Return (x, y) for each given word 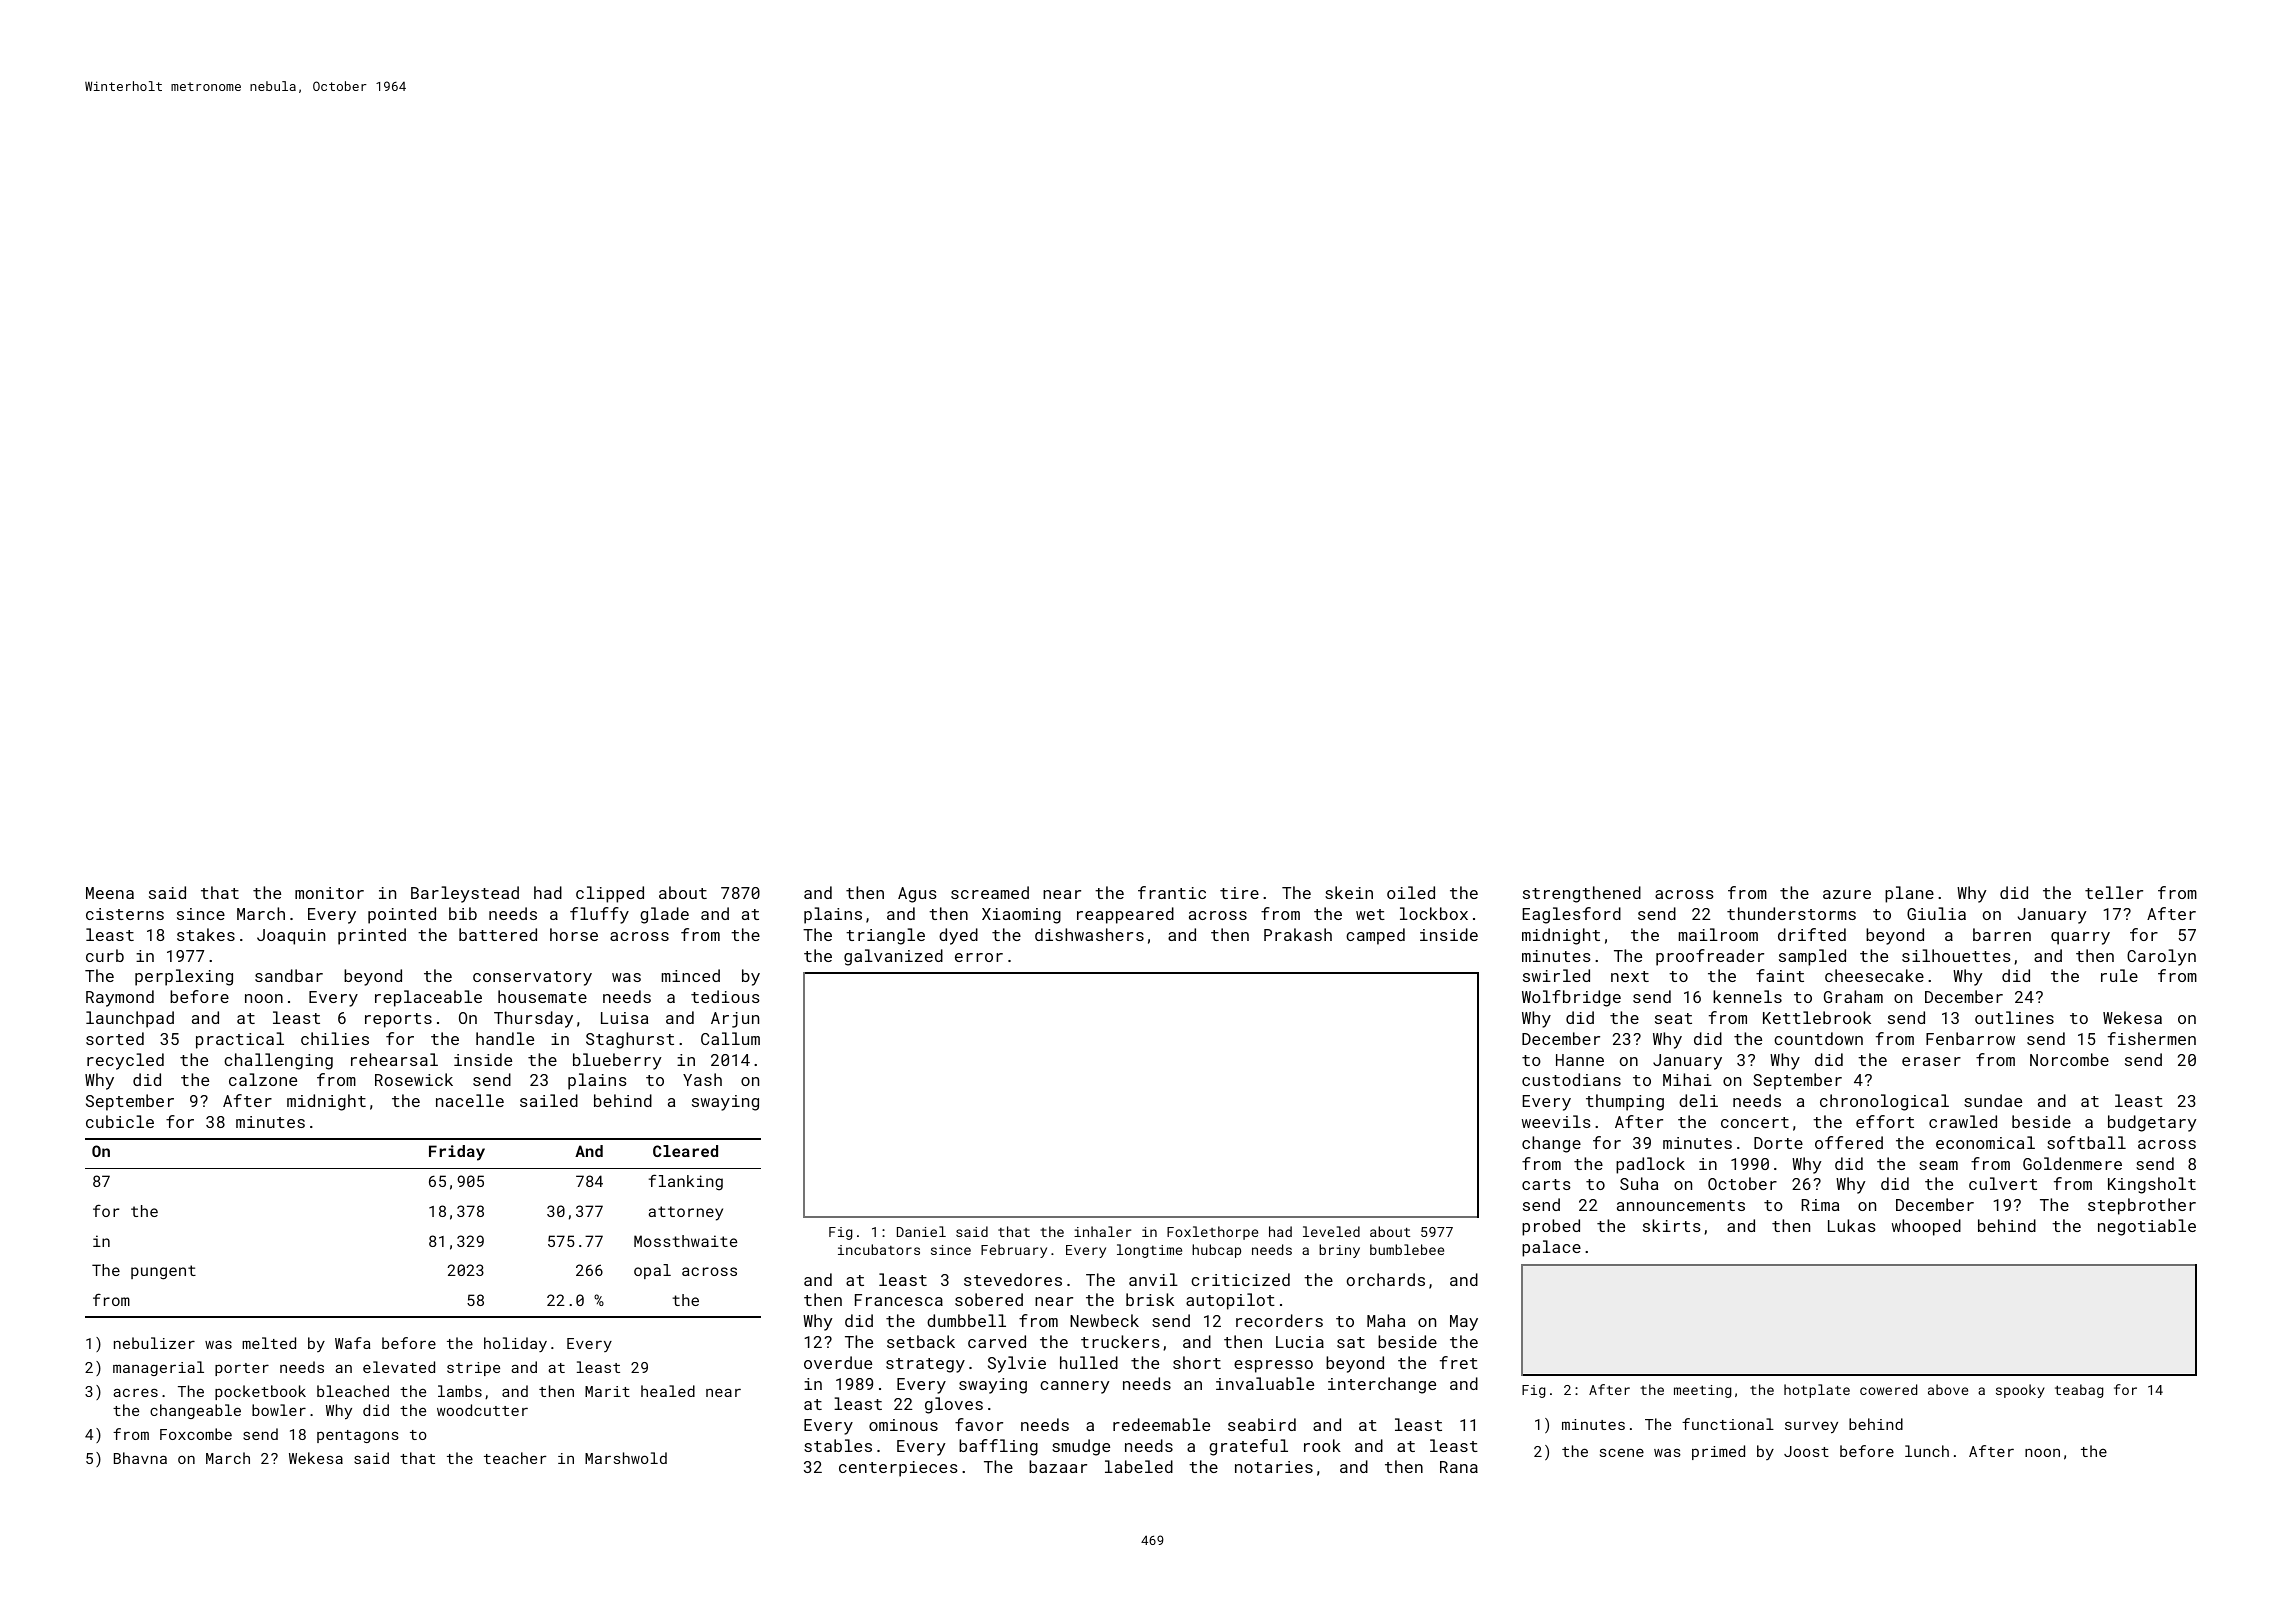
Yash (702, 1079)
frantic (1172, 892)
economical (1985, 1142)
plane (1909, 894)
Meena (110, 893)
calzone (263, 1079)
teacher (515, 1458)
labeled (1139, 1466)
